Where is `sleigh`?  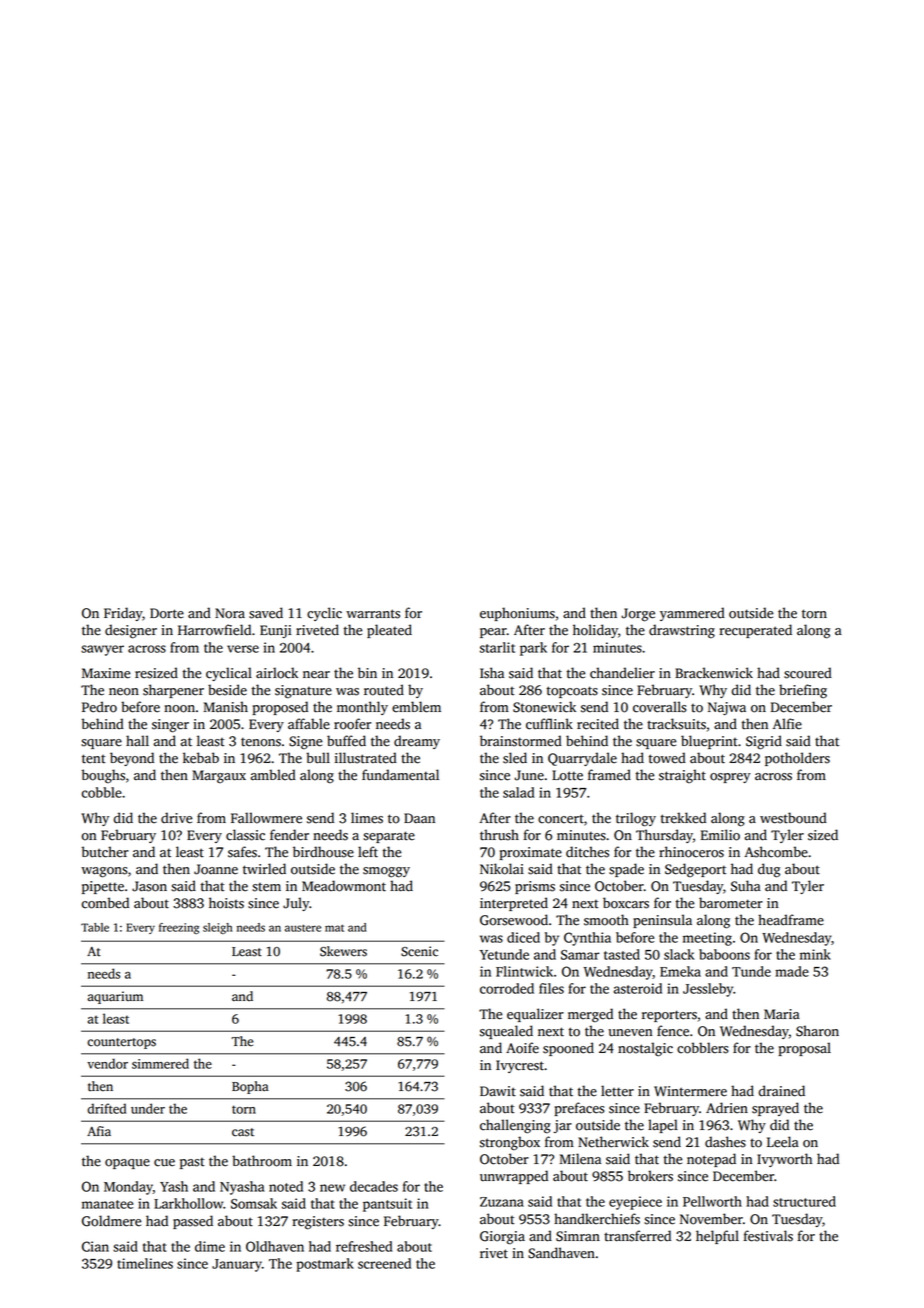 sleigh is located at coordinates (218, 928).
